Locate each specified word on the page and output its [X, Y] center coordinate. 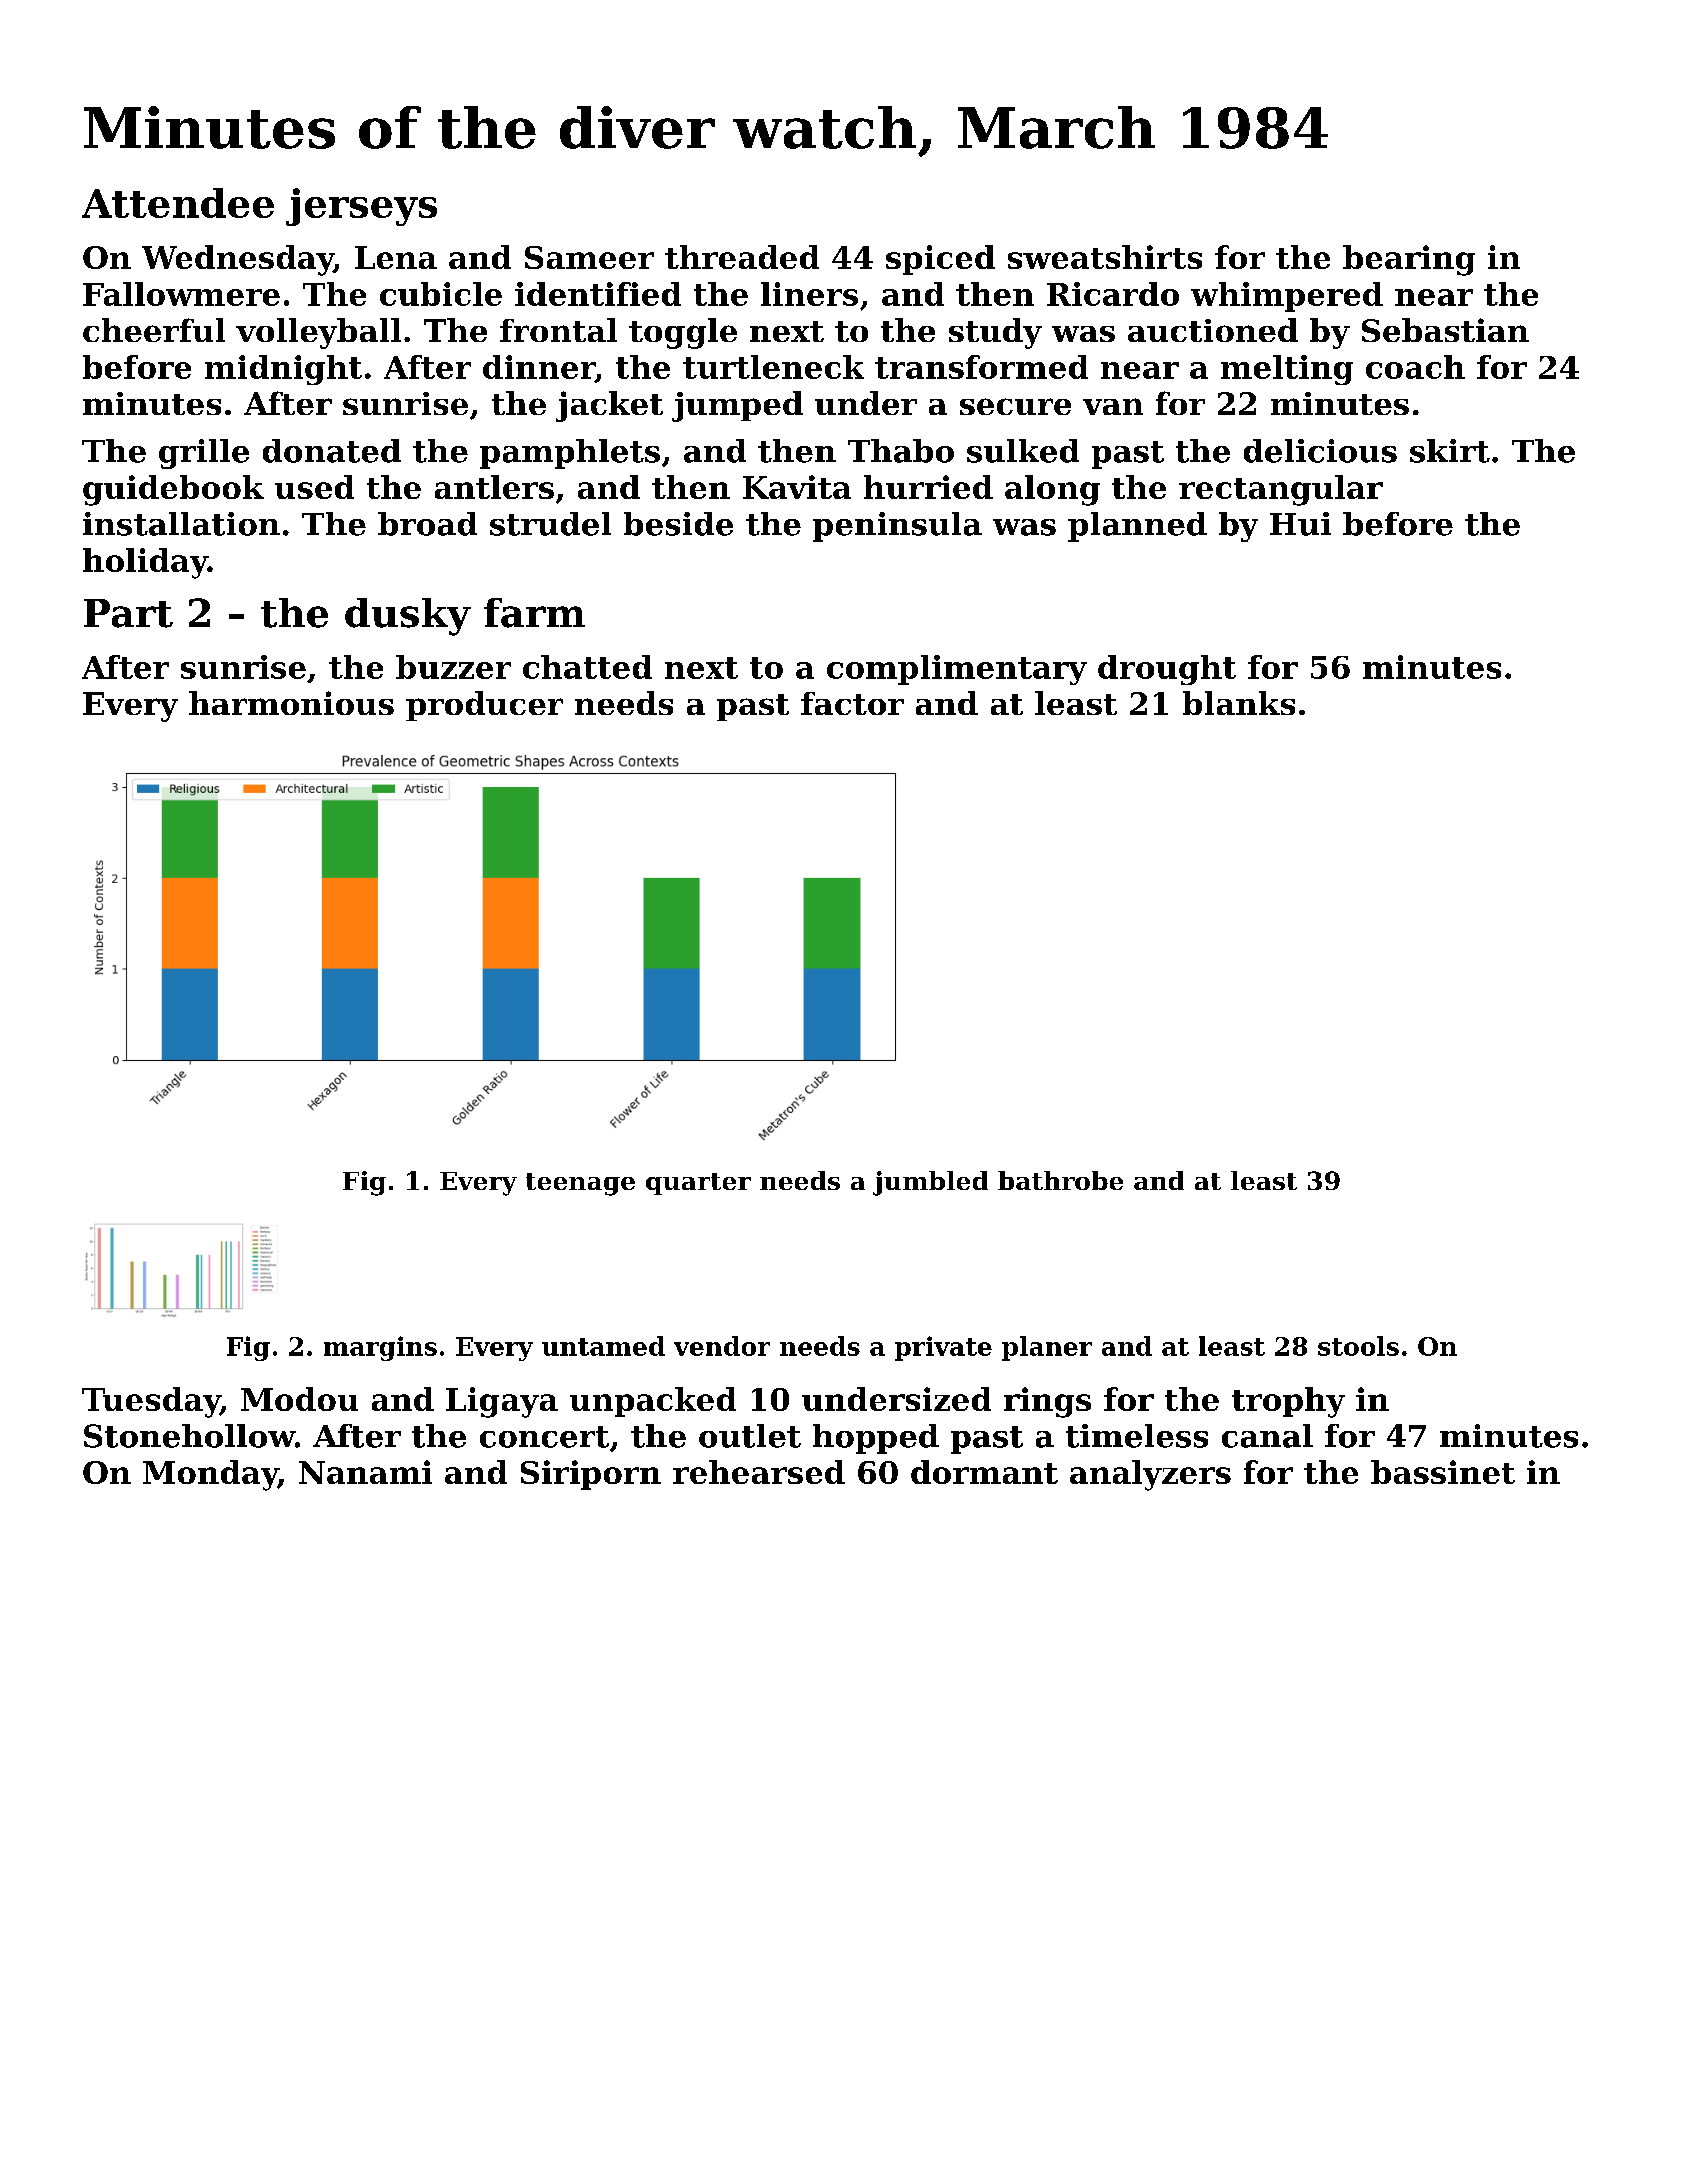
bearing [1409, 260]
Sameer [589, 257]
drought [1167, 670]
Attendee [178, 203]
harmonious [291, 703]
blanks [1239, 703]
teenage [580, 1184]
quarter [698, 1184]
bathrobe [1060, 1180]
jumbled [930, 1183]
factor [852, 703]
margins [380, 1348]
